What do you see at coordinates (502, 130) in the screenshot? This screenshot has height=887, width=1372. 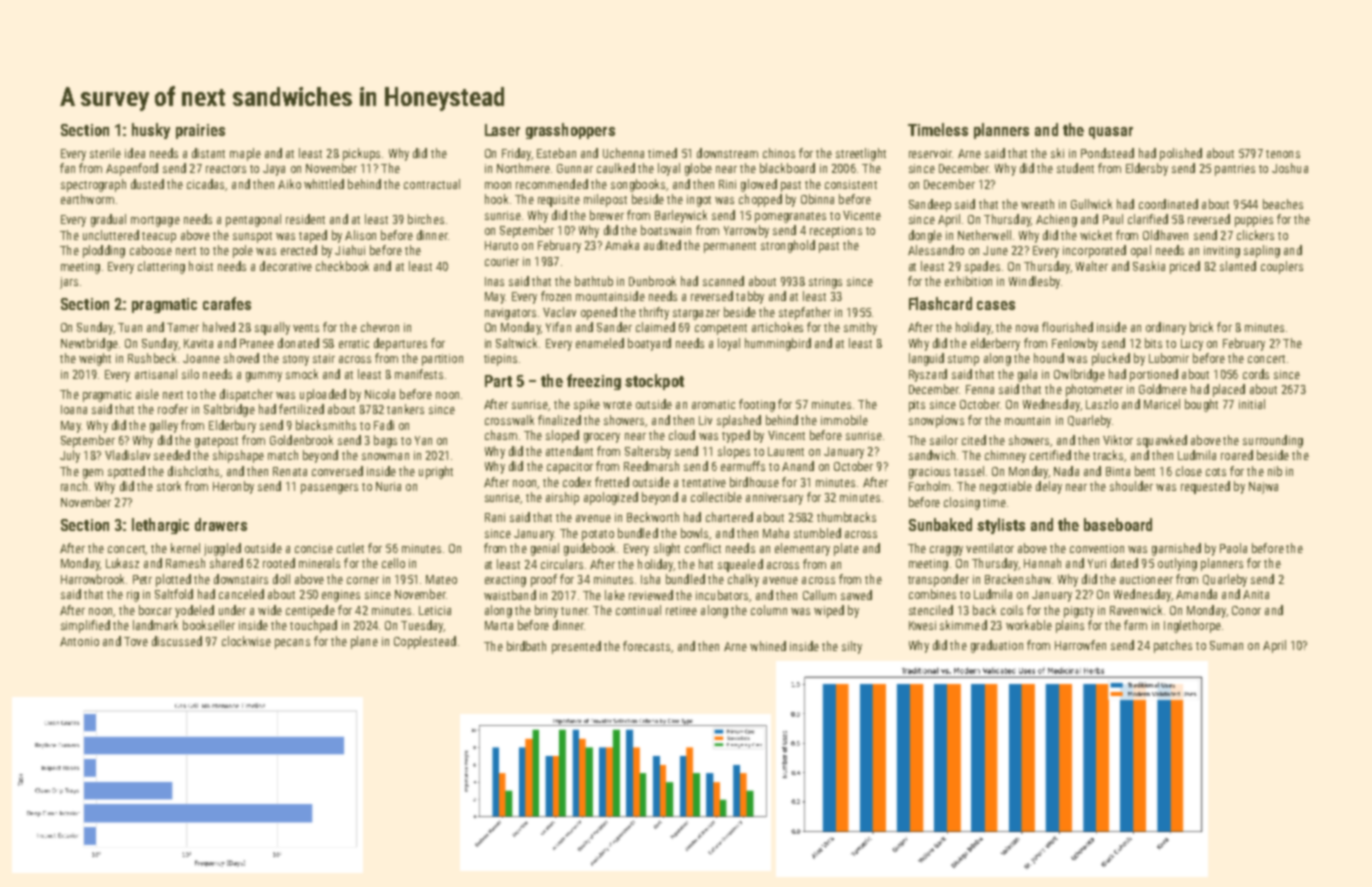 I see `Laser` at bounding box center [502, 130].
